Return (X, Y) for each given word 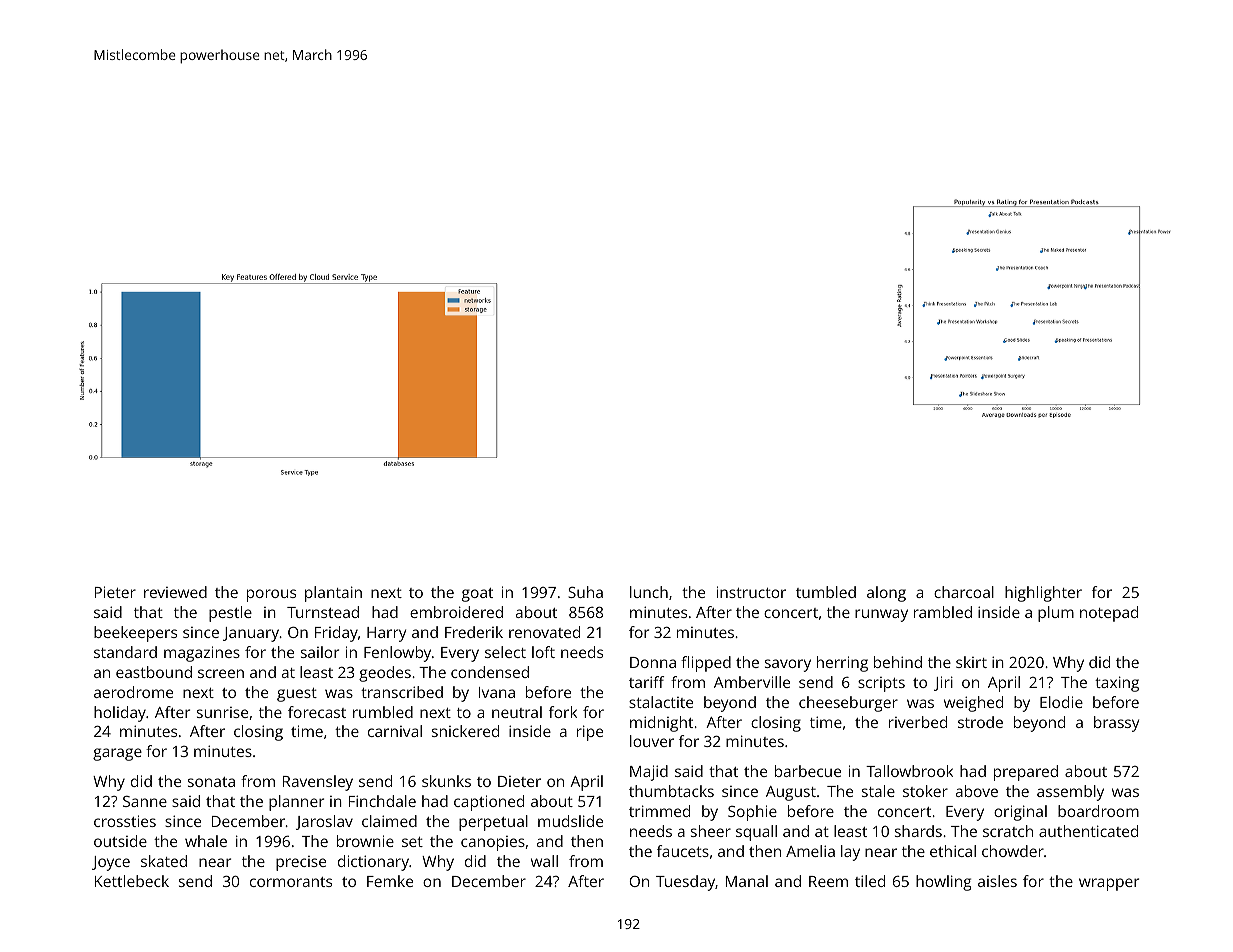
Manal (747, 881)
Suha (585, 592)
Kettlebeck (132, 881)
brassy (1116, 724)
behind (898, 662)
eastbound (154, 672)
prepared (1026, 773)
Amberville (752, 682)
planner (296, 803)
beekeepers (135, 634)
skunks (446, 781)
